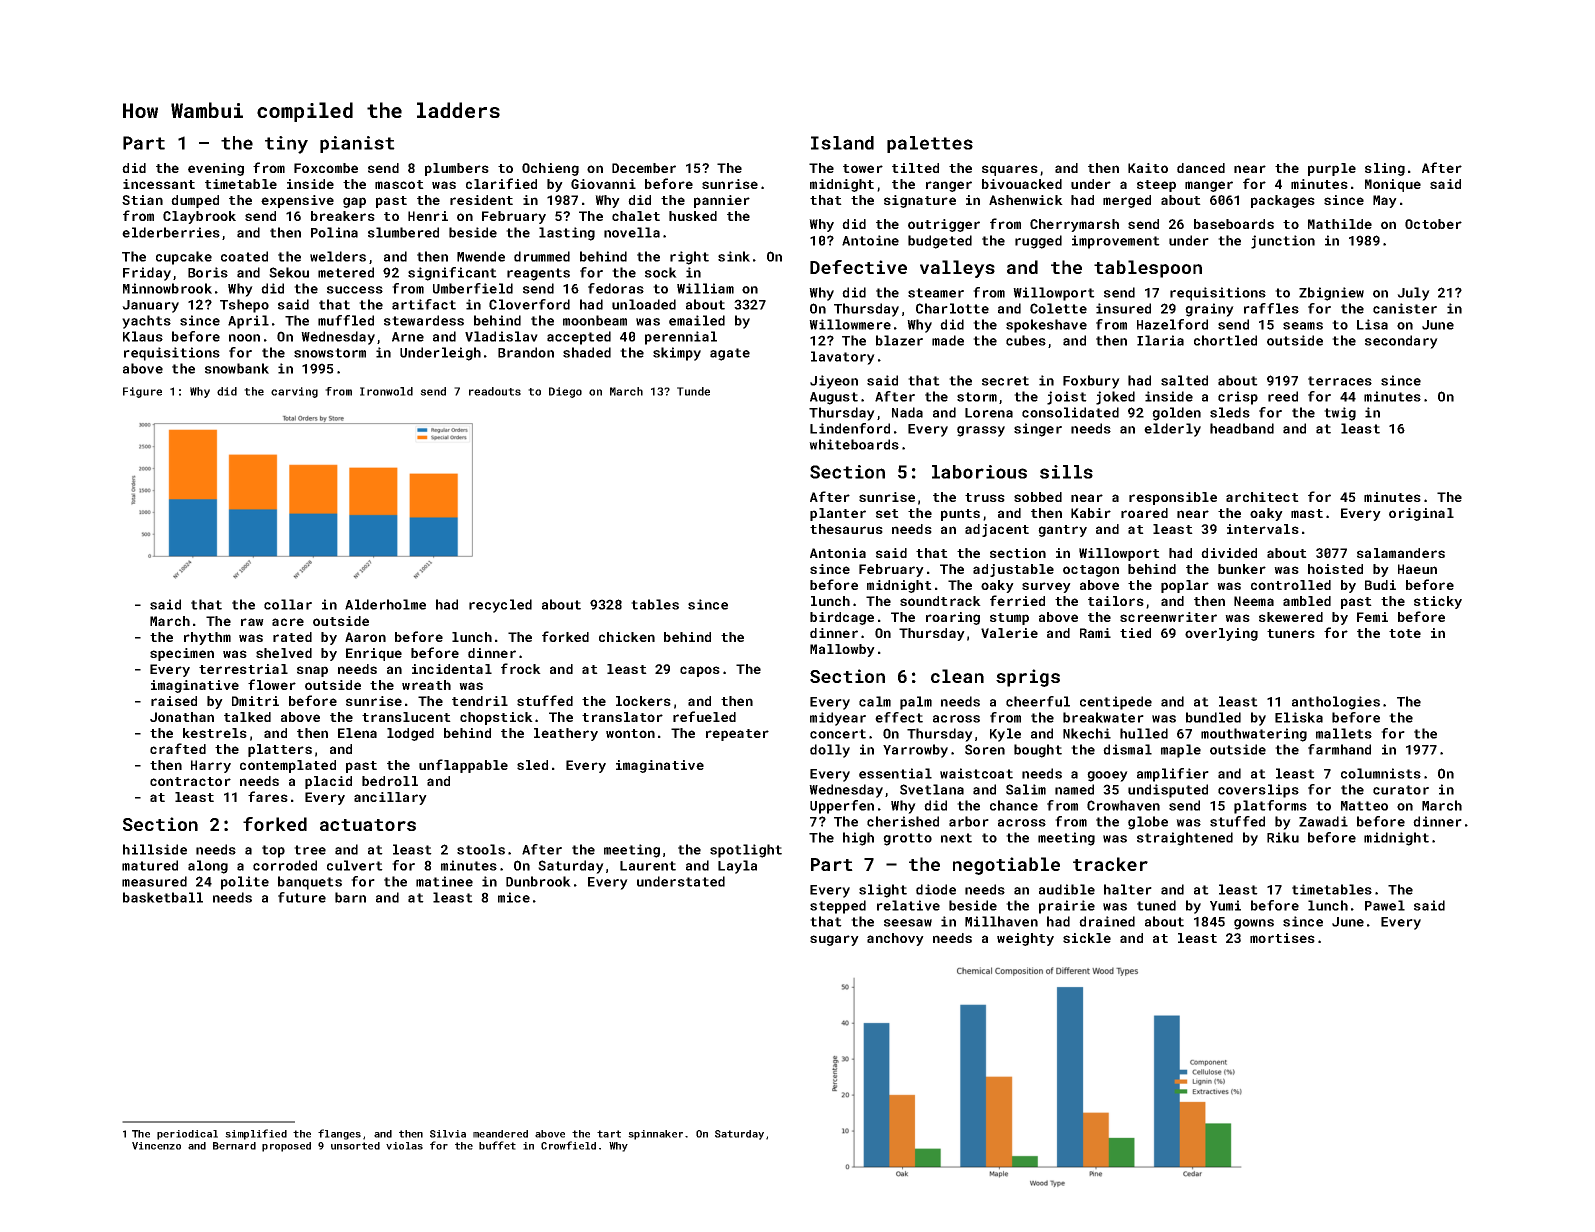  What do you see at coordinates (655, 1135) in the document?
I see `spinnaker` at bounding box center [655, 1135].
